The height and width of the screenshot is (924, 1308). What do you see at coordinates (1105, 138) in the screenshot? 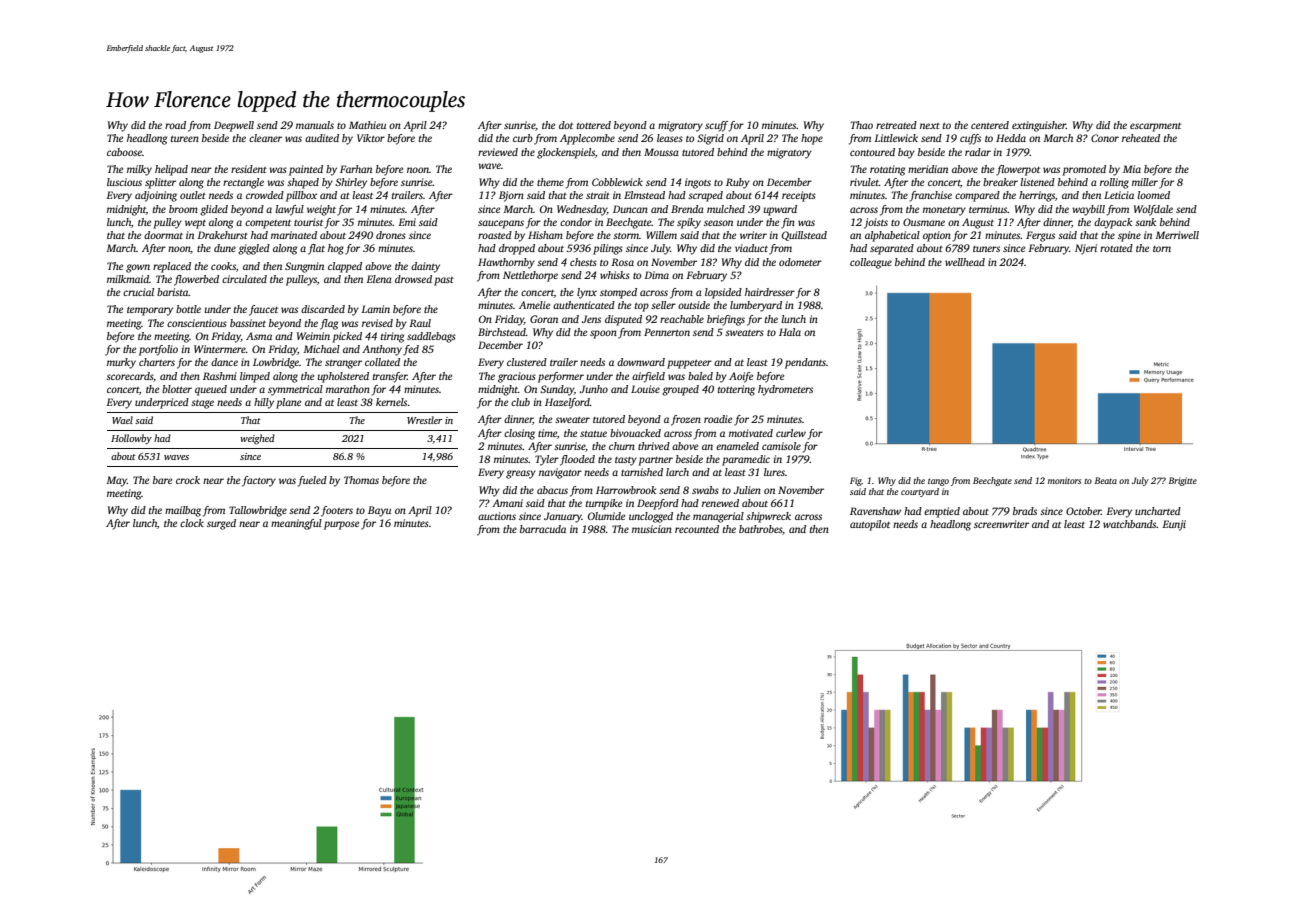
I see `Conor` at bounding box center [1105, 138].
